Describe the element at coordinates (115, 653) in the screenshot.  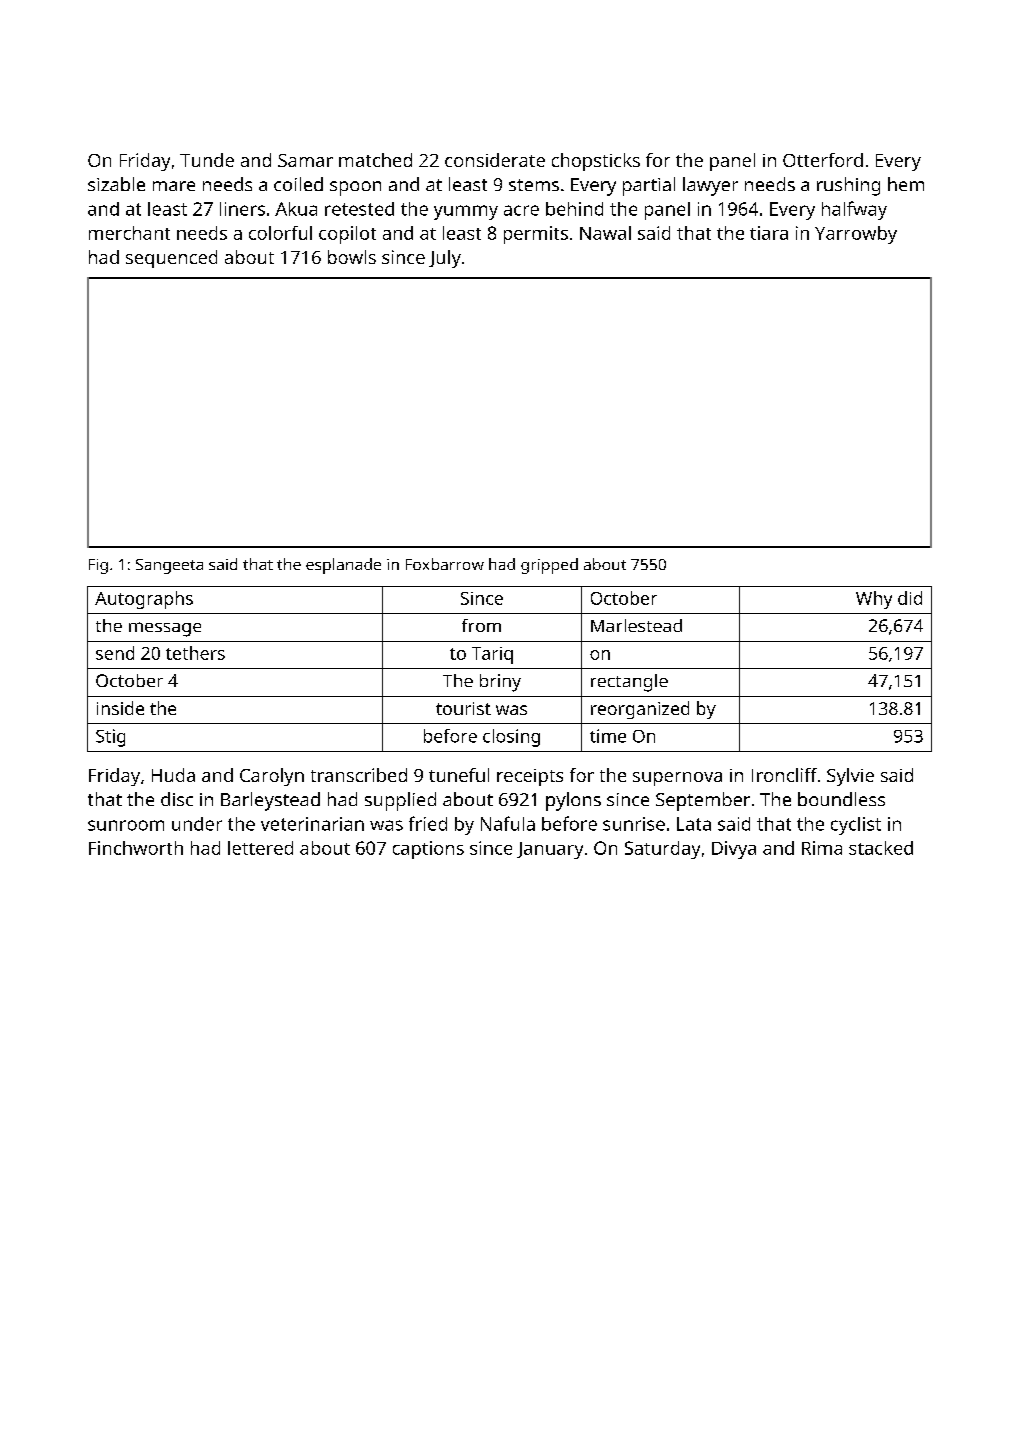
I see `send` at that location.
